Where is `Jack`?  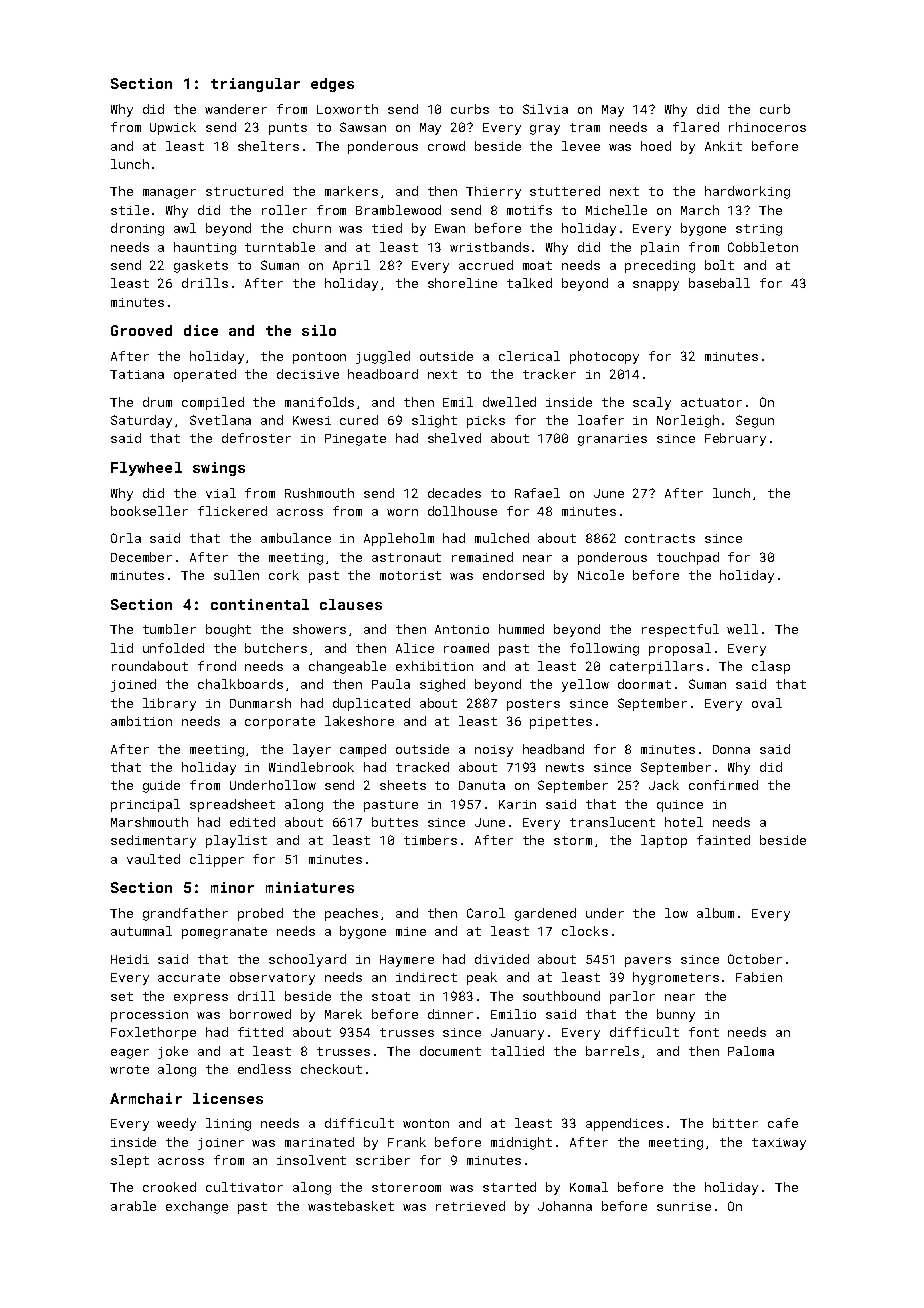
Jack is located at coordinates (664, 785).
